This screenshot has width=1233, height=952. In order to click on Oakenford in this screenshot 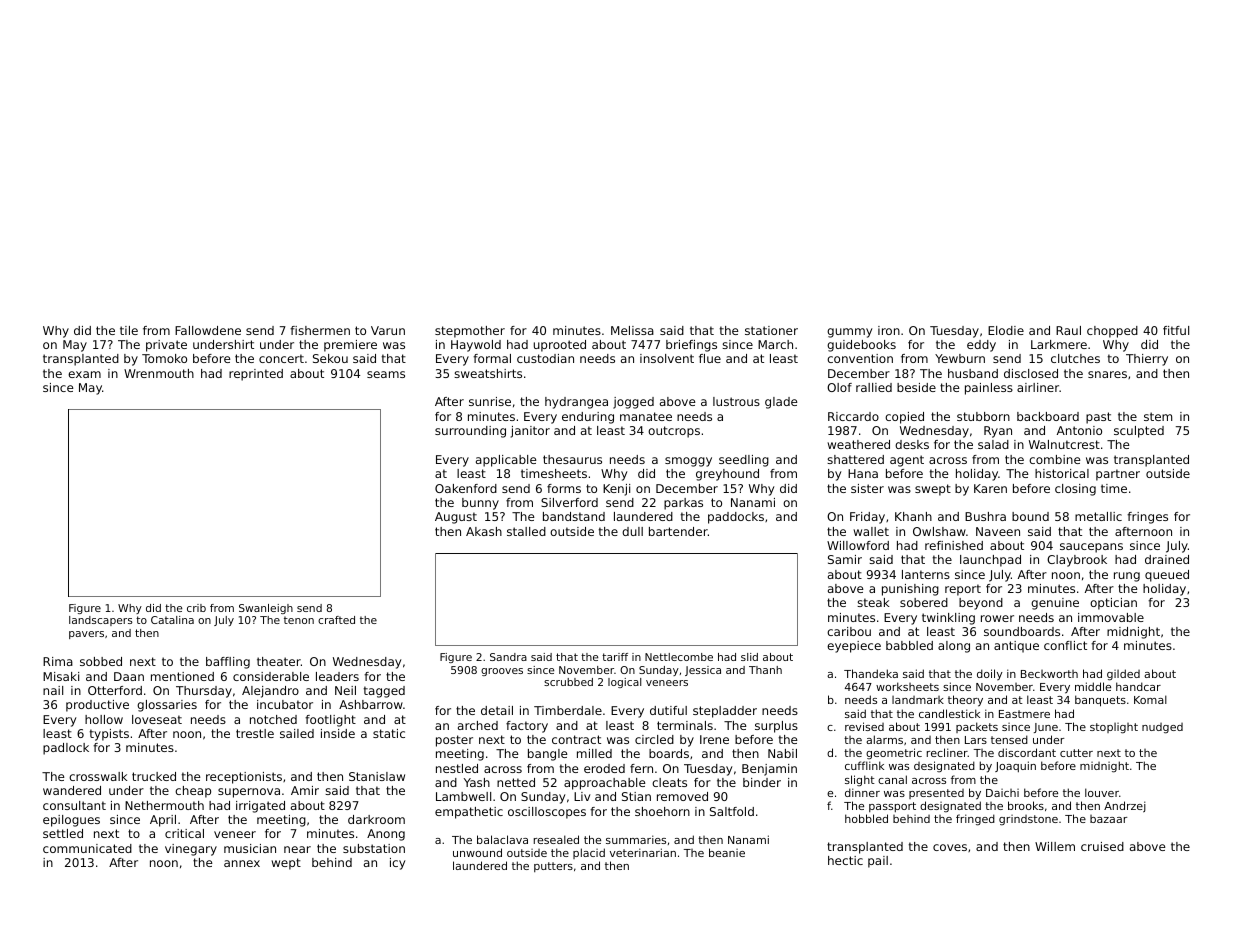, I will do `click(466, 488)`.
